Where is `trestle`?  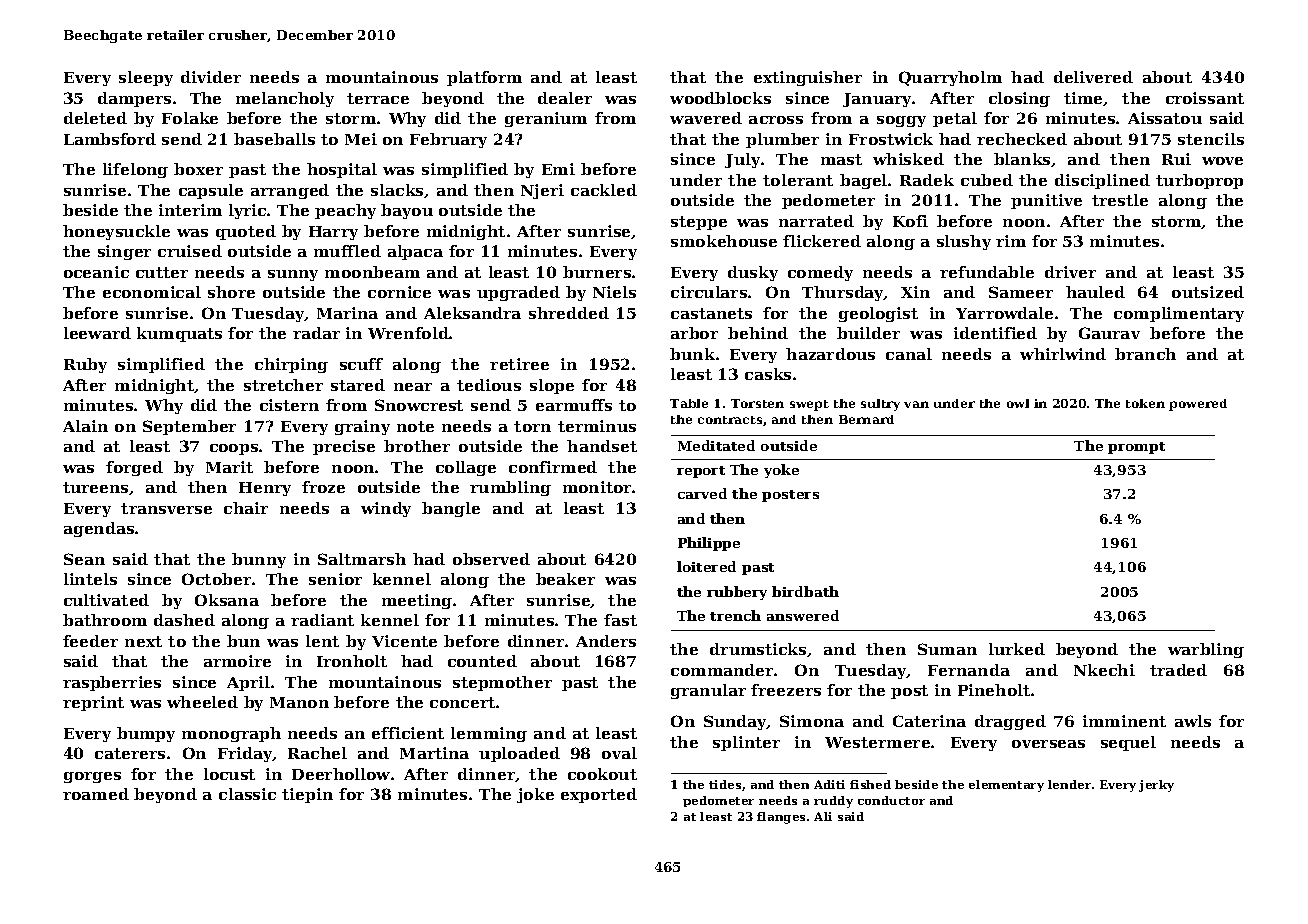
trestle is located at coordinates (1120, 200).
